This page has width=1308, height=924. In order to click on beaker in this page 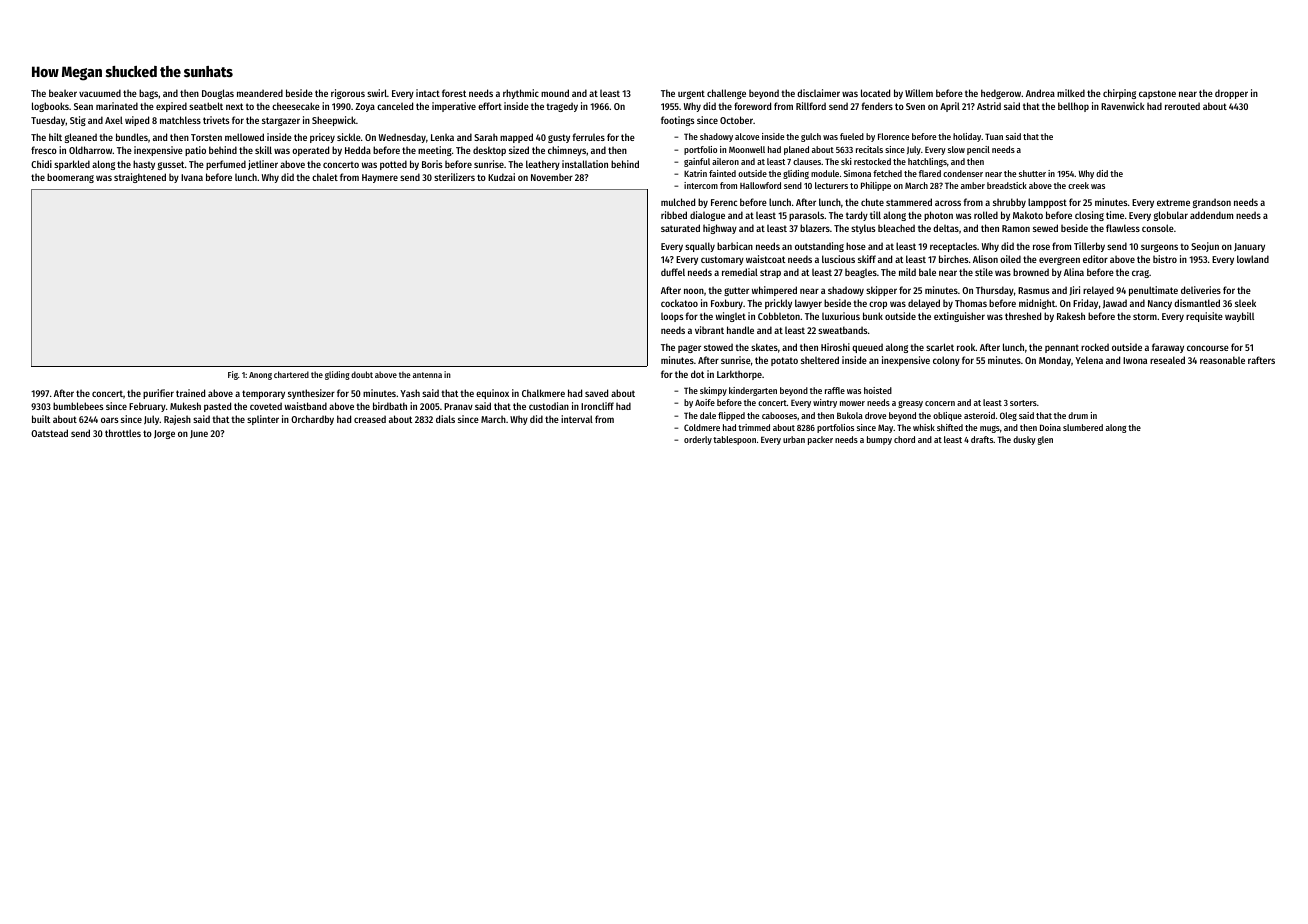, I will do `click(63, 93)`.
